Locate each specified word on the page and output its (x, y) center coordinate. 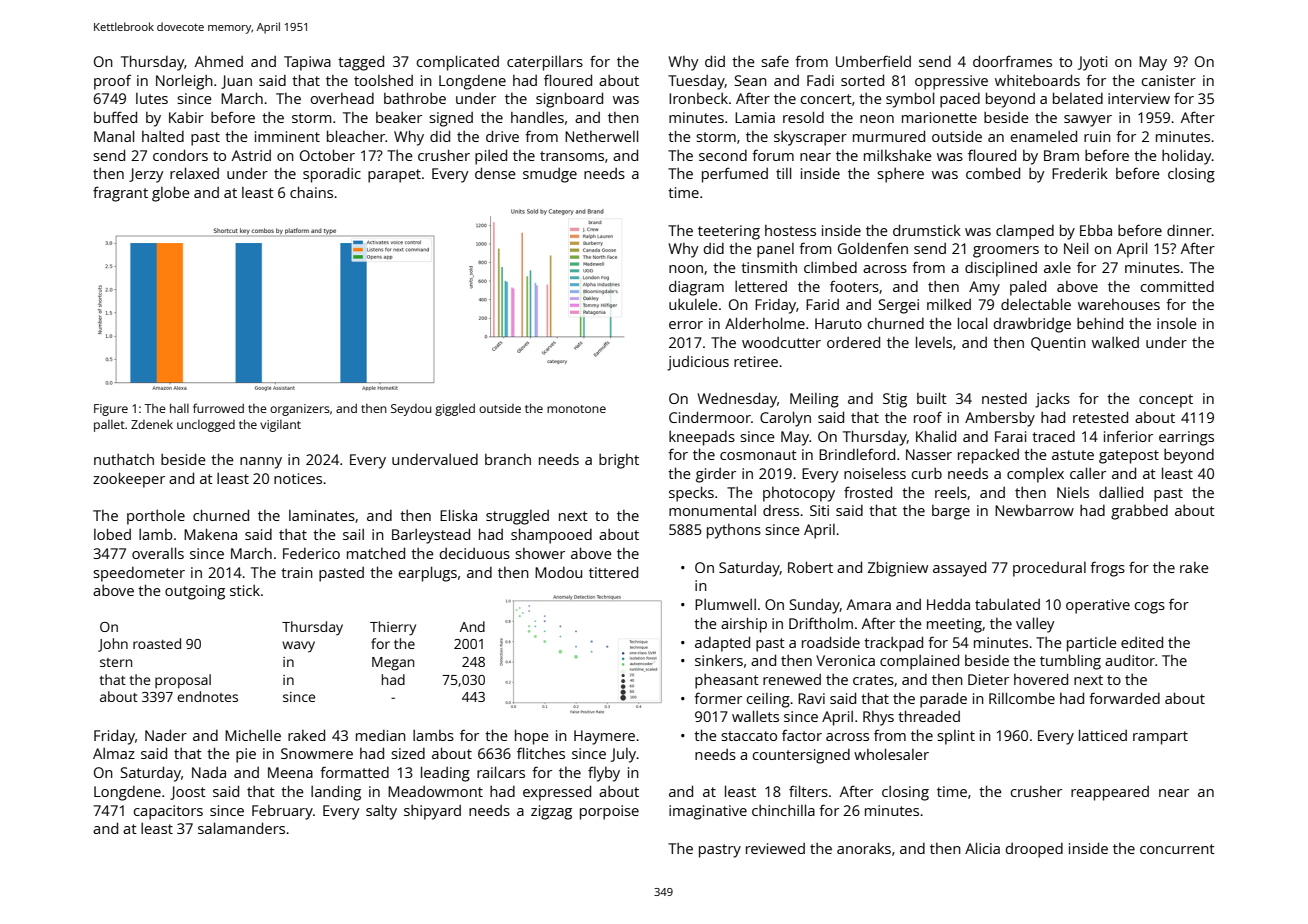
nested (1004, 398)
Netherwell (601, 136)
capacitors (168, 812)
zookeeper (129, 480)
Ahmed (219, 61)
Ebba (1096, 230)
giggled (455, 409)
